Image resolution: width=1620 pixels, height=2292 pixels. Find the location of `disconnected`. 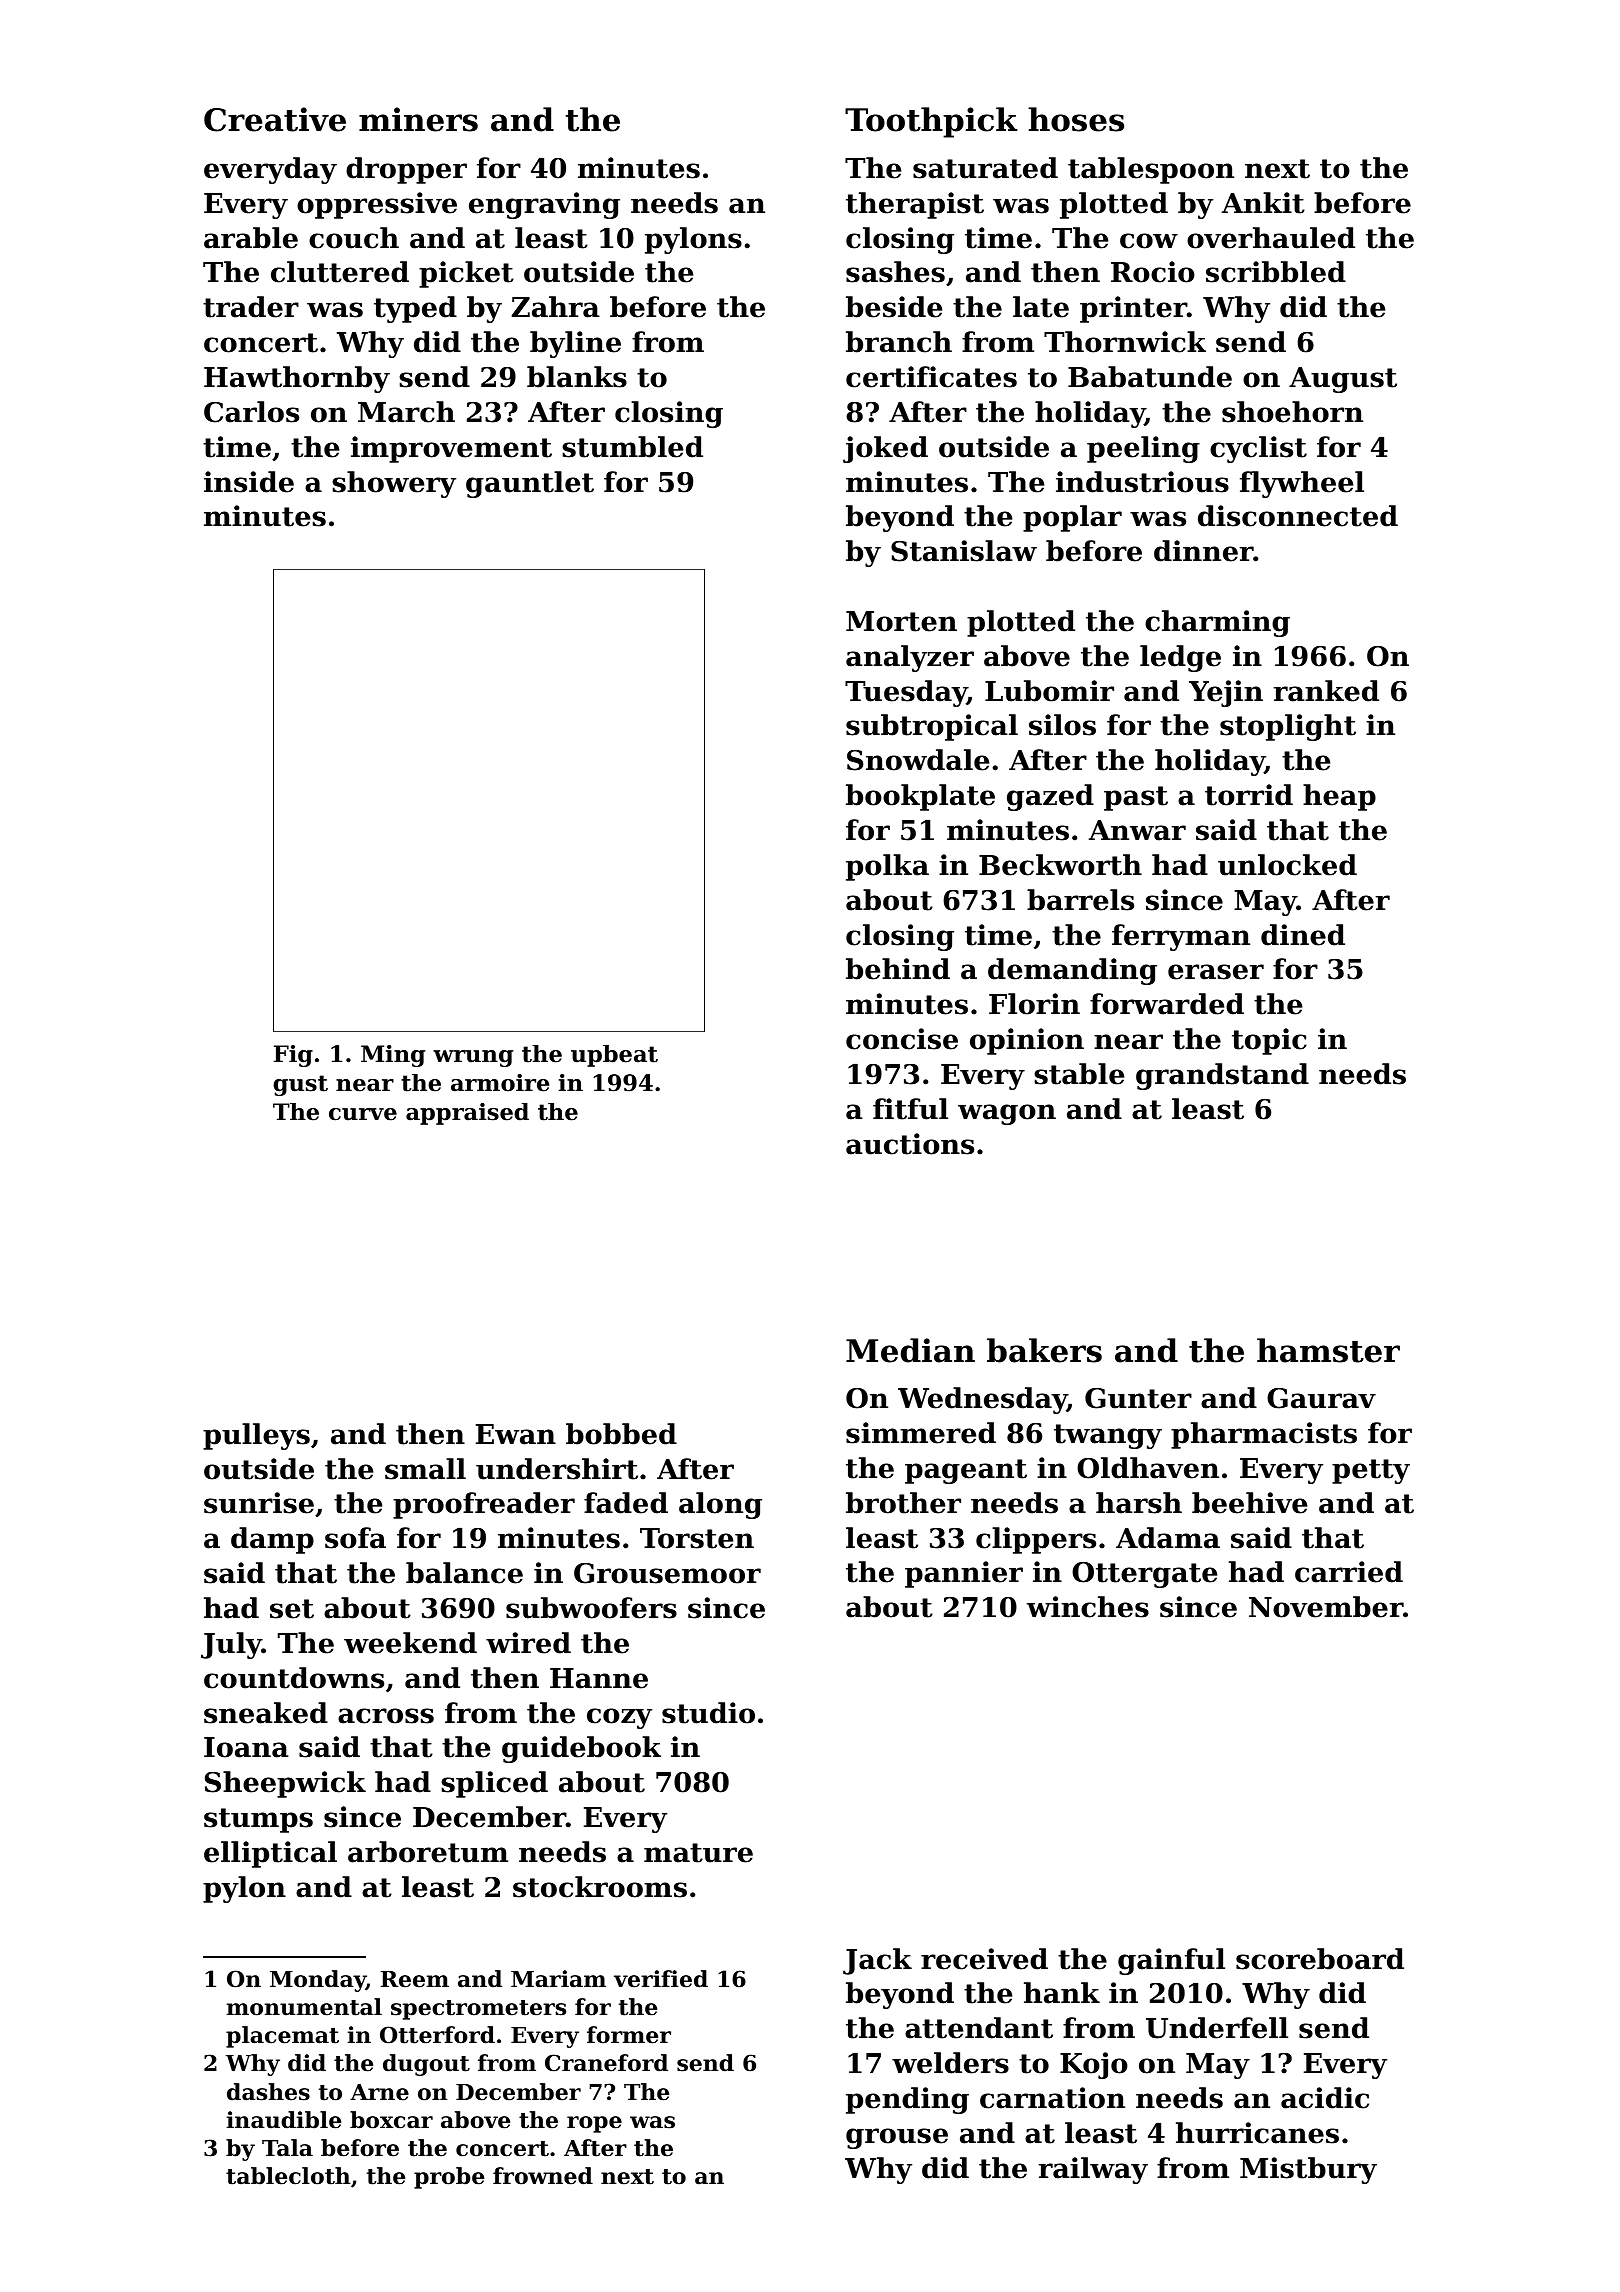

disconnected is located at coordinates (1298, 516).
